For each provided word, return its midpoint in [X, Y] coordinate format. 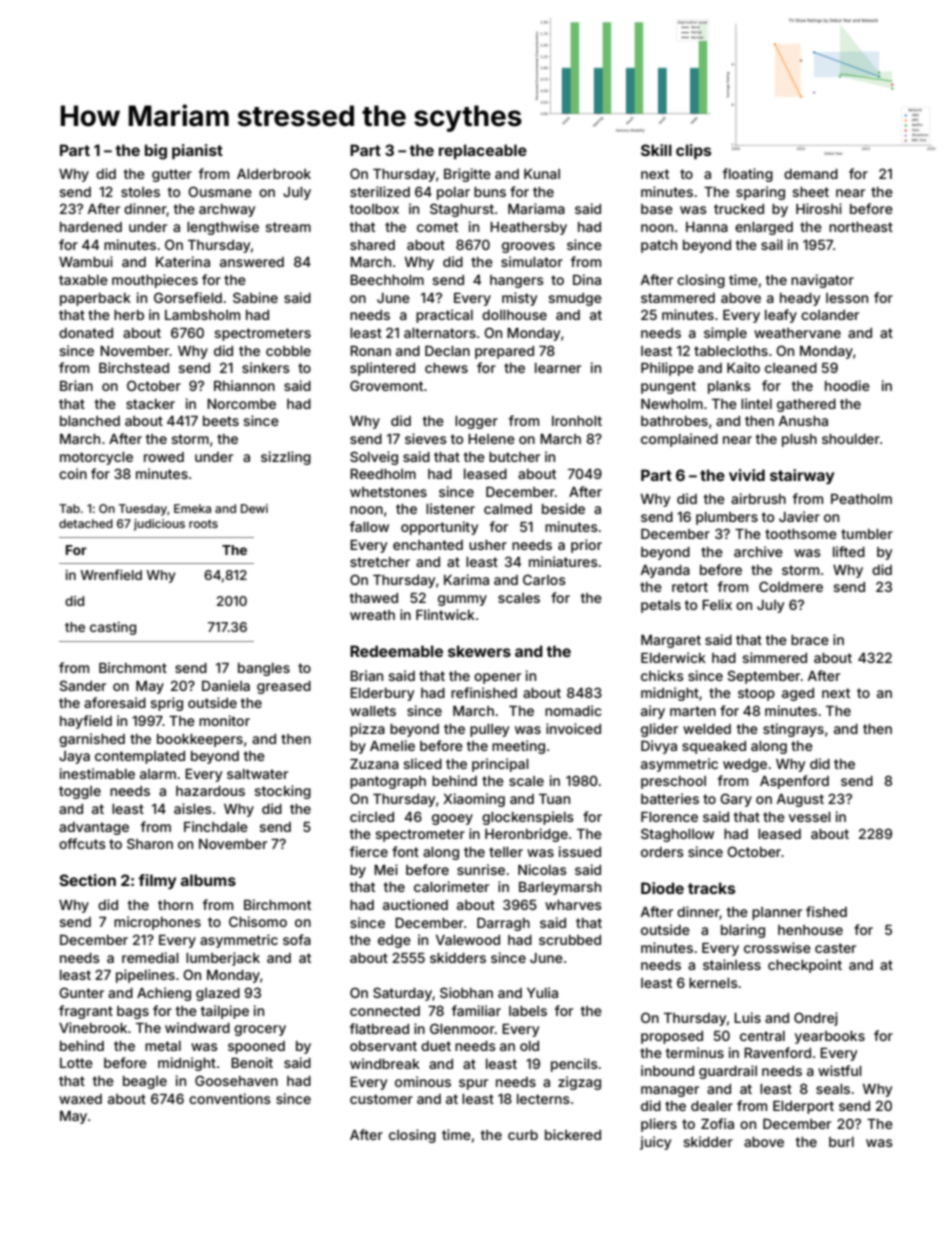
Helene [491, 439]
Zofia [717, 1123]
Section [87, 880]
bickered [573, 1134]
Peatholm [861, 499]
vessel [810, 817]
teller [506, 852]
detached [86, 523]
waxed [80, 1099]
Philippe [667, 369]
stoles [140, 192]
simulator [532, 261]
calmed [508, 509]
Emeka [192, 508]
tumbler [867, 534]
